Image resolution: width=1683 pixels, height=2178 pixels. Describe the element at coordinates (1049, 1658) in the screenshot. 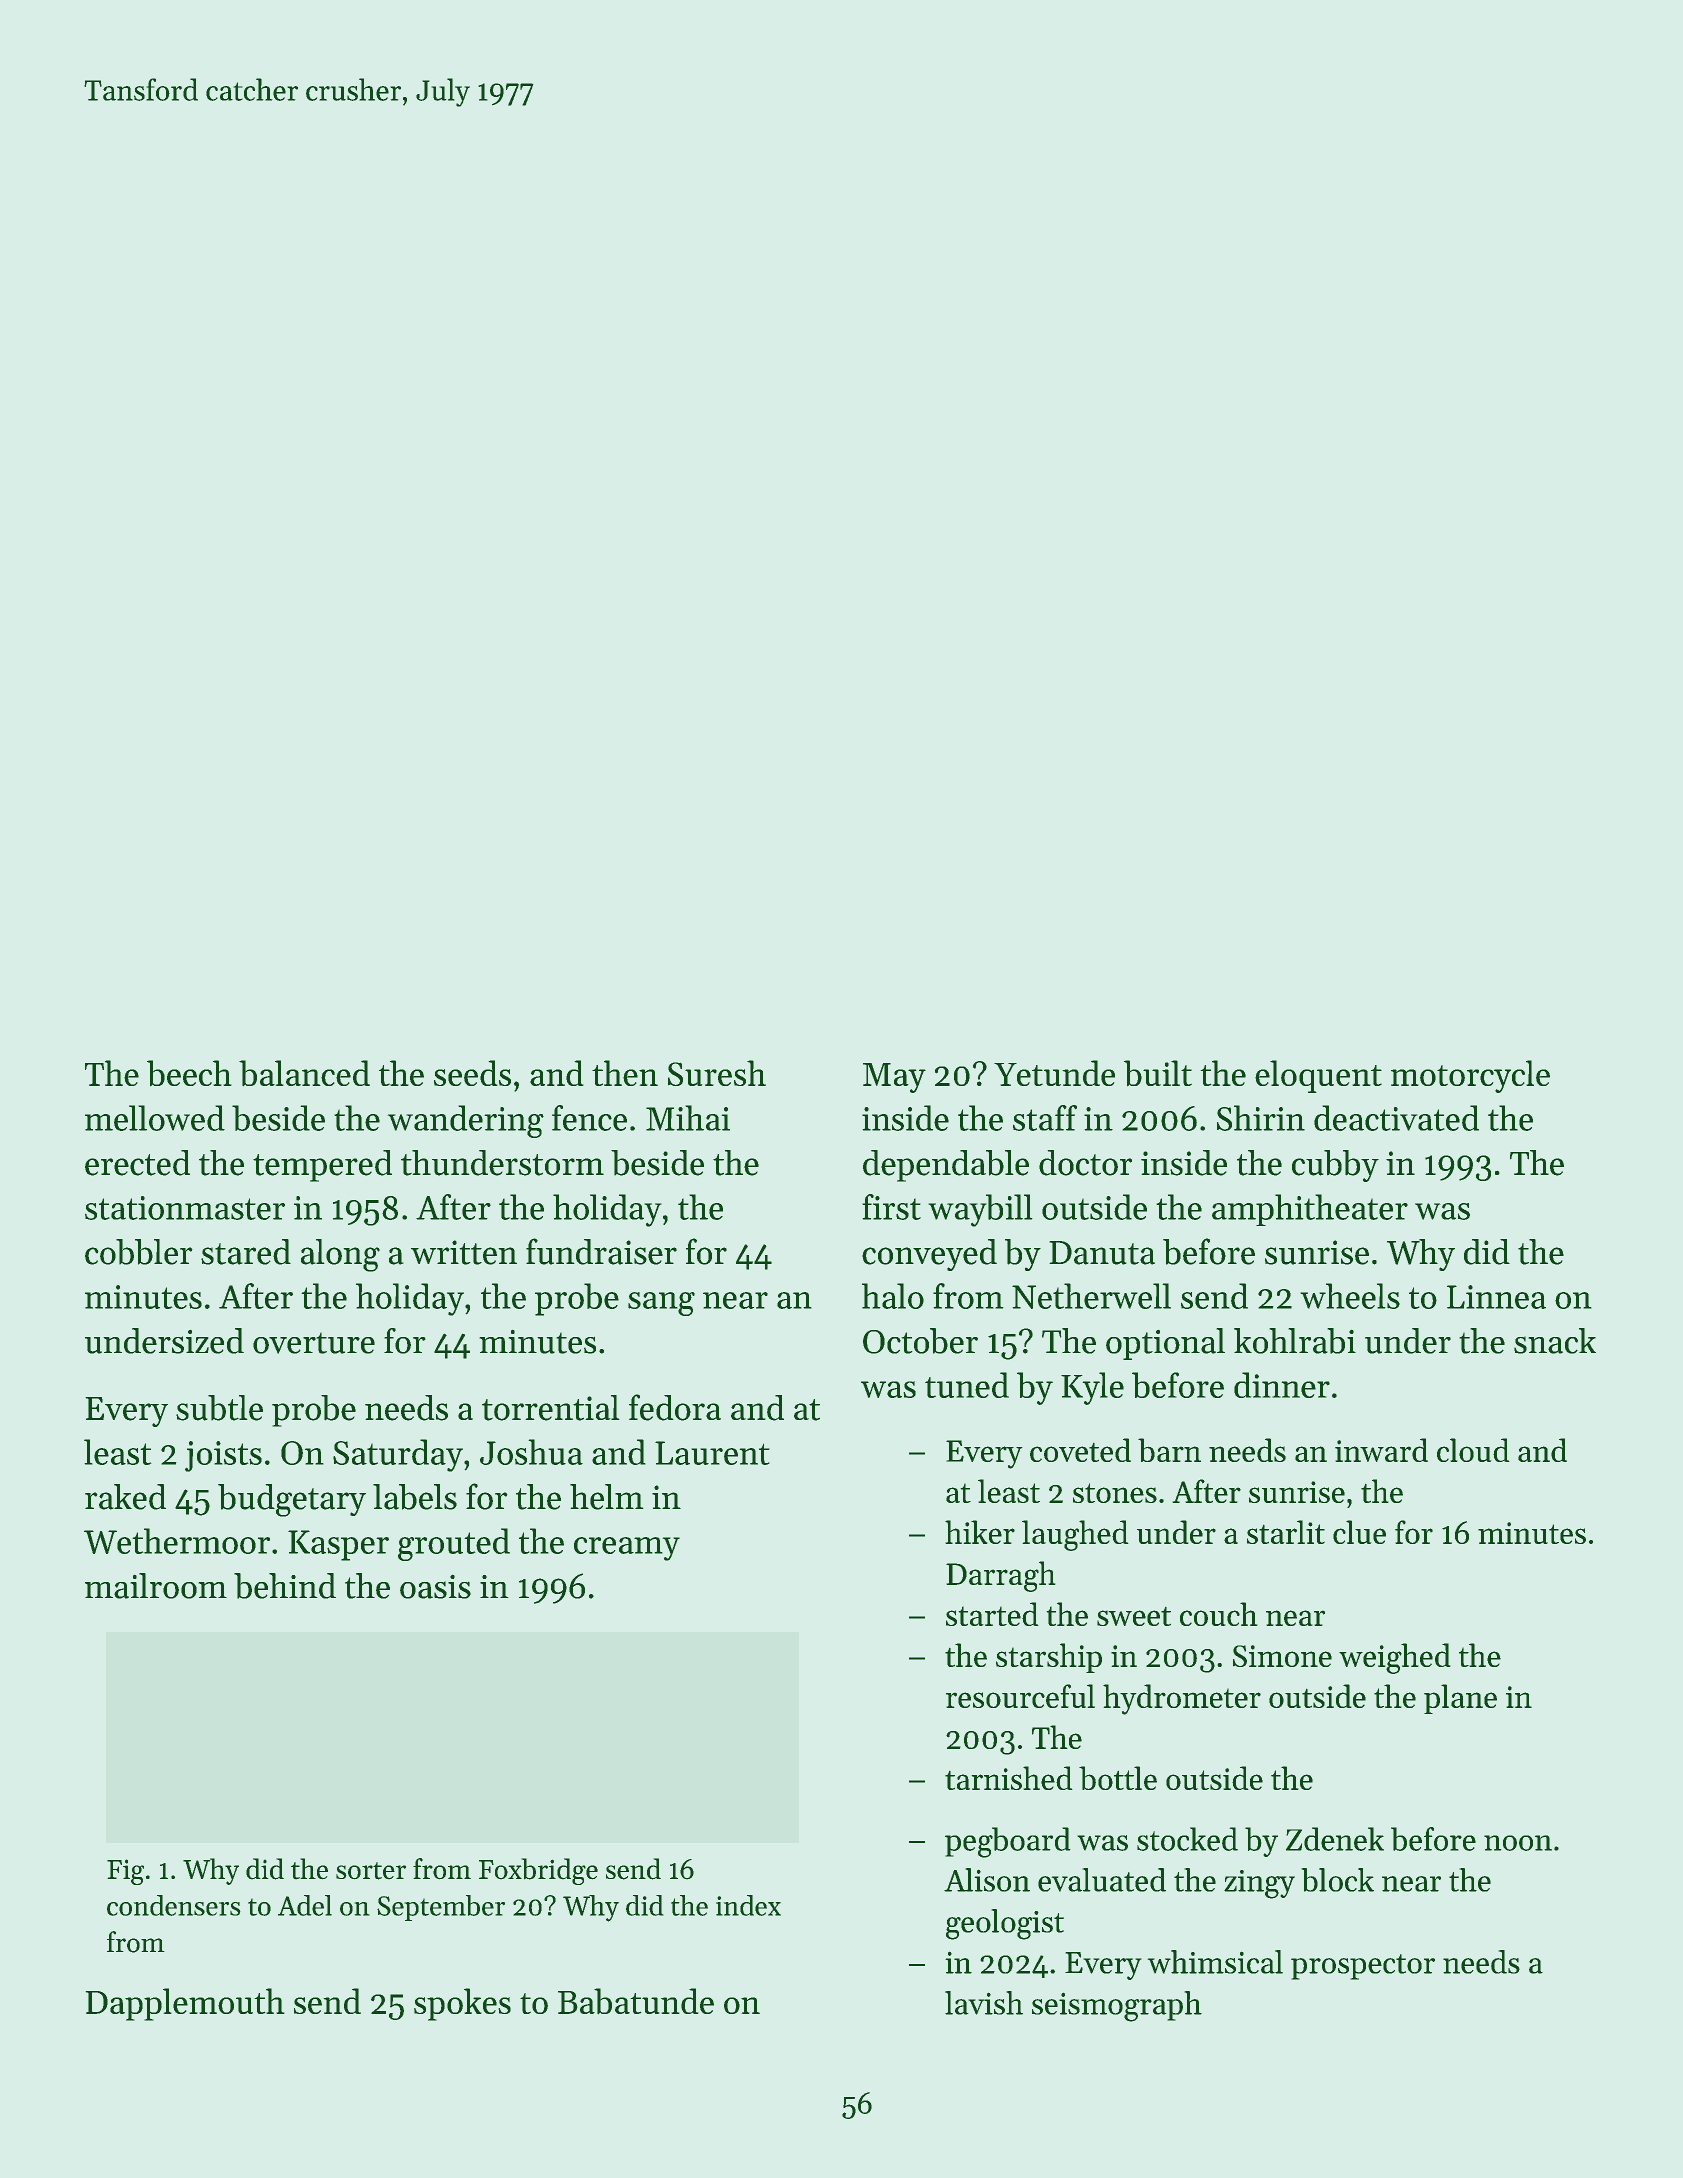

I see `starship` at that location.
